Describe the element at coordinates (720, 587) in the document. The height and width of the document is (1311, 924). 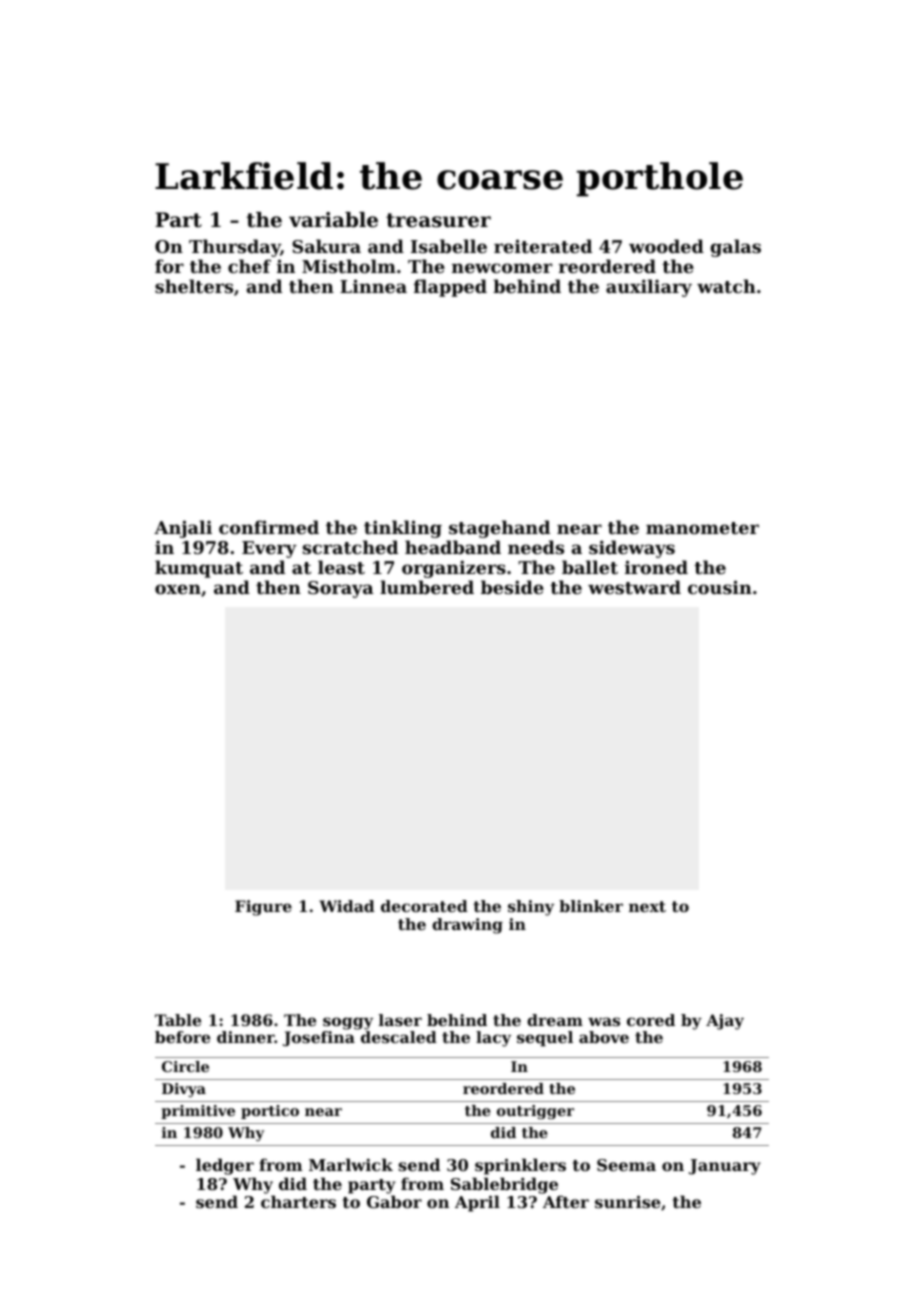
I see `cousin` at that location.
